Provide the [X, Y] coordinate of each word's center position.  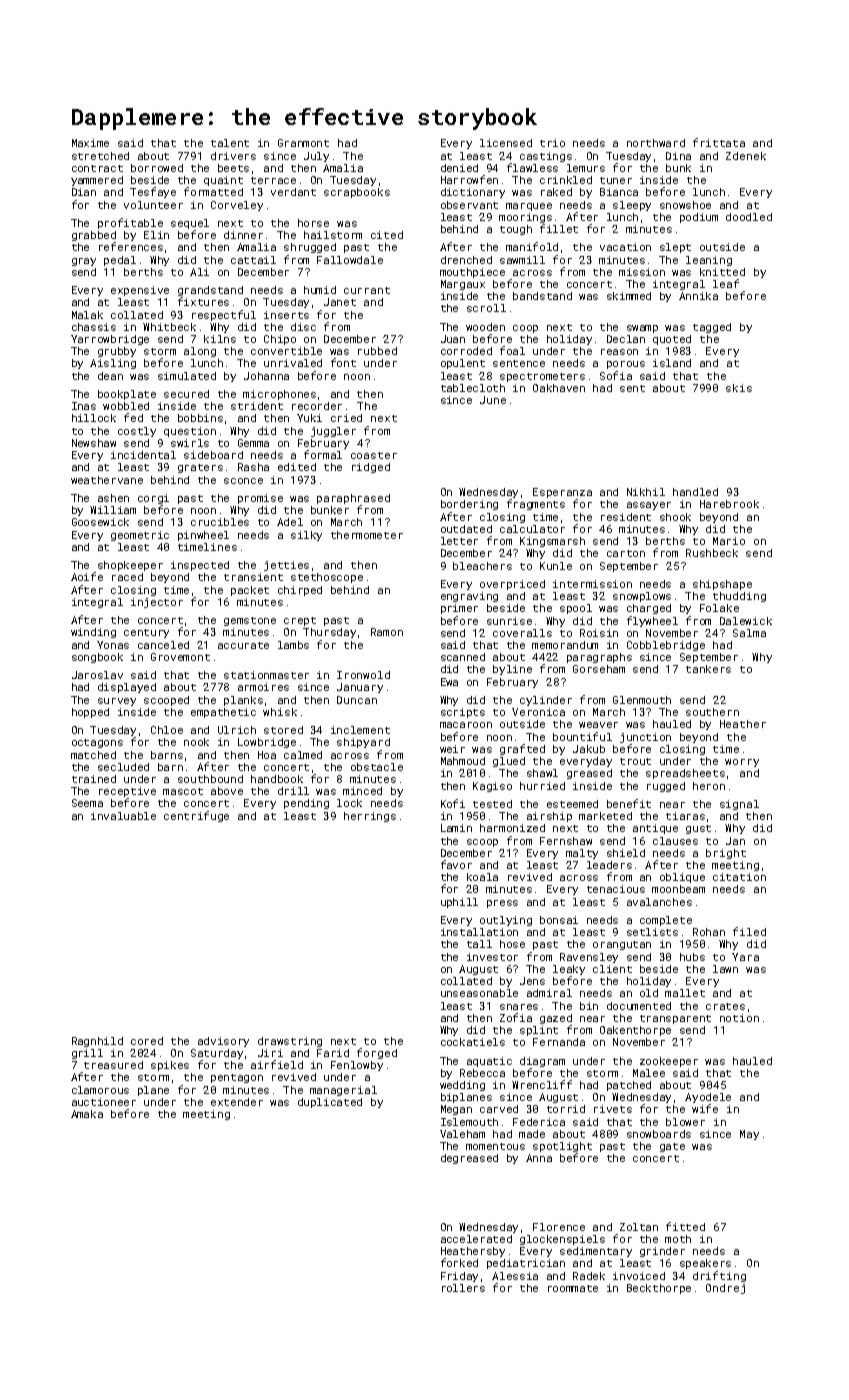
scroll [486, 308]
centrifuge [196, 816]
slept [675, 248]
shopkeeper [130, 566]
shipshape [722, 585]
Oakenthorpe [635, 1031]
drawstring [290, 1042]
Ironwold [363, 675]
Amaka [87, 1114]
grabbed [94, 236]
